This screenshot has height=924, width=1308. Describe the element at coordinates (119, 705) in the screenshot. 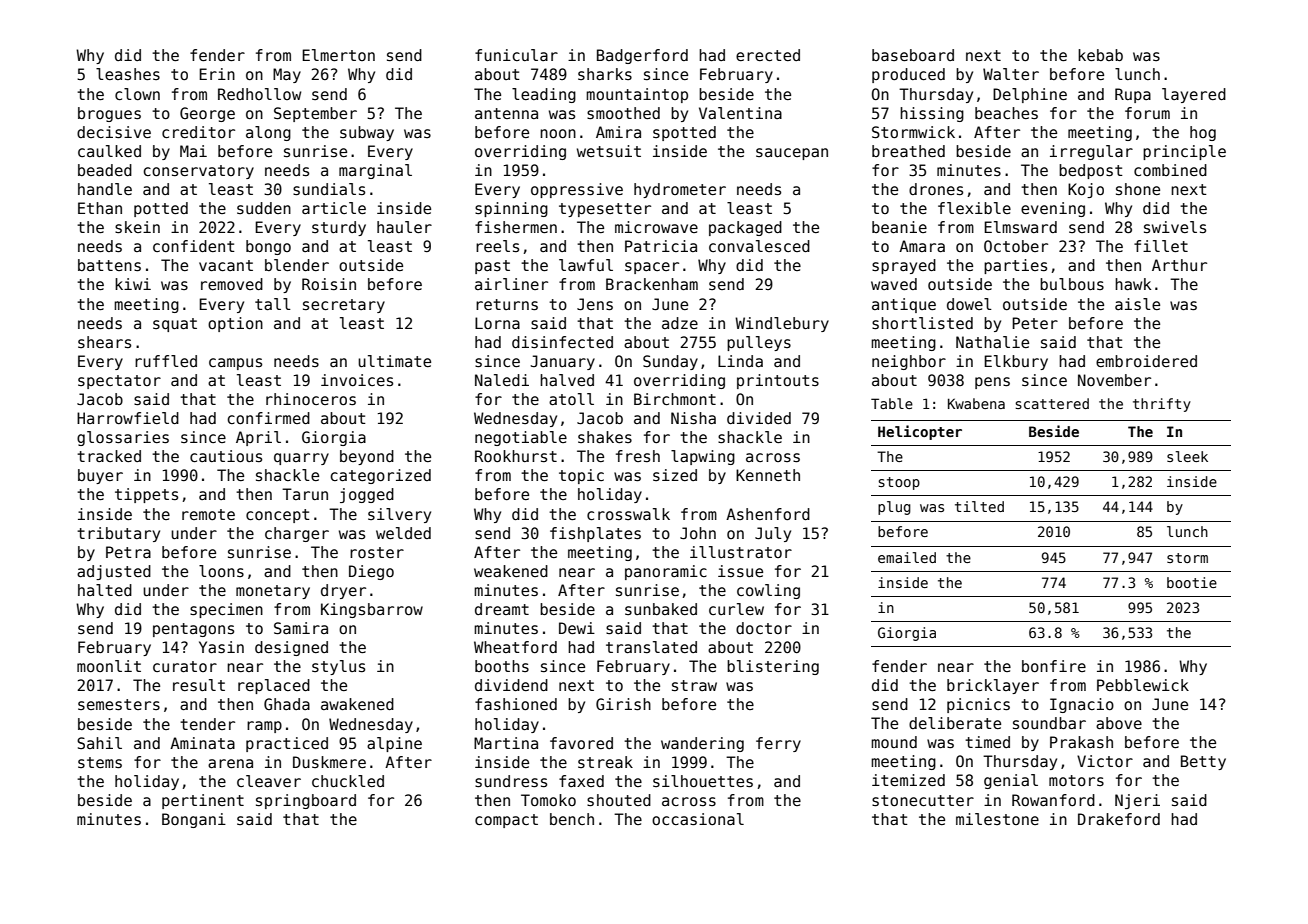

I see `semesters` at that location.
